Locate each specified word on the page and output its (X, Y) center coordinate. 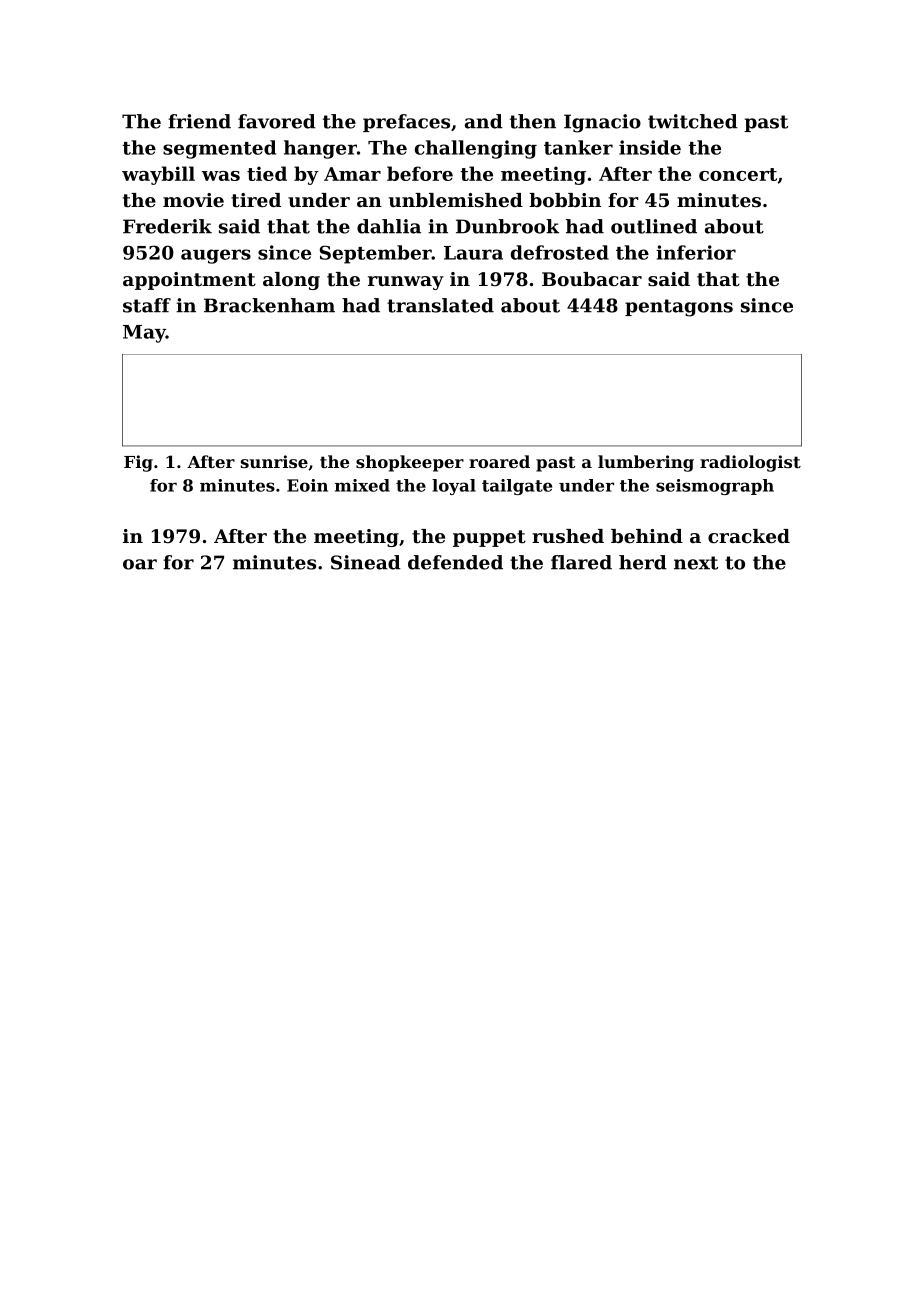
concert (738, 174)
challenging (476, 149)
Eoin (307, 485)
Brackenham (269, 305)
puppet (489, 538)
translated (440, 305)
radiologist (750, 463)
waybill (158, 175)
